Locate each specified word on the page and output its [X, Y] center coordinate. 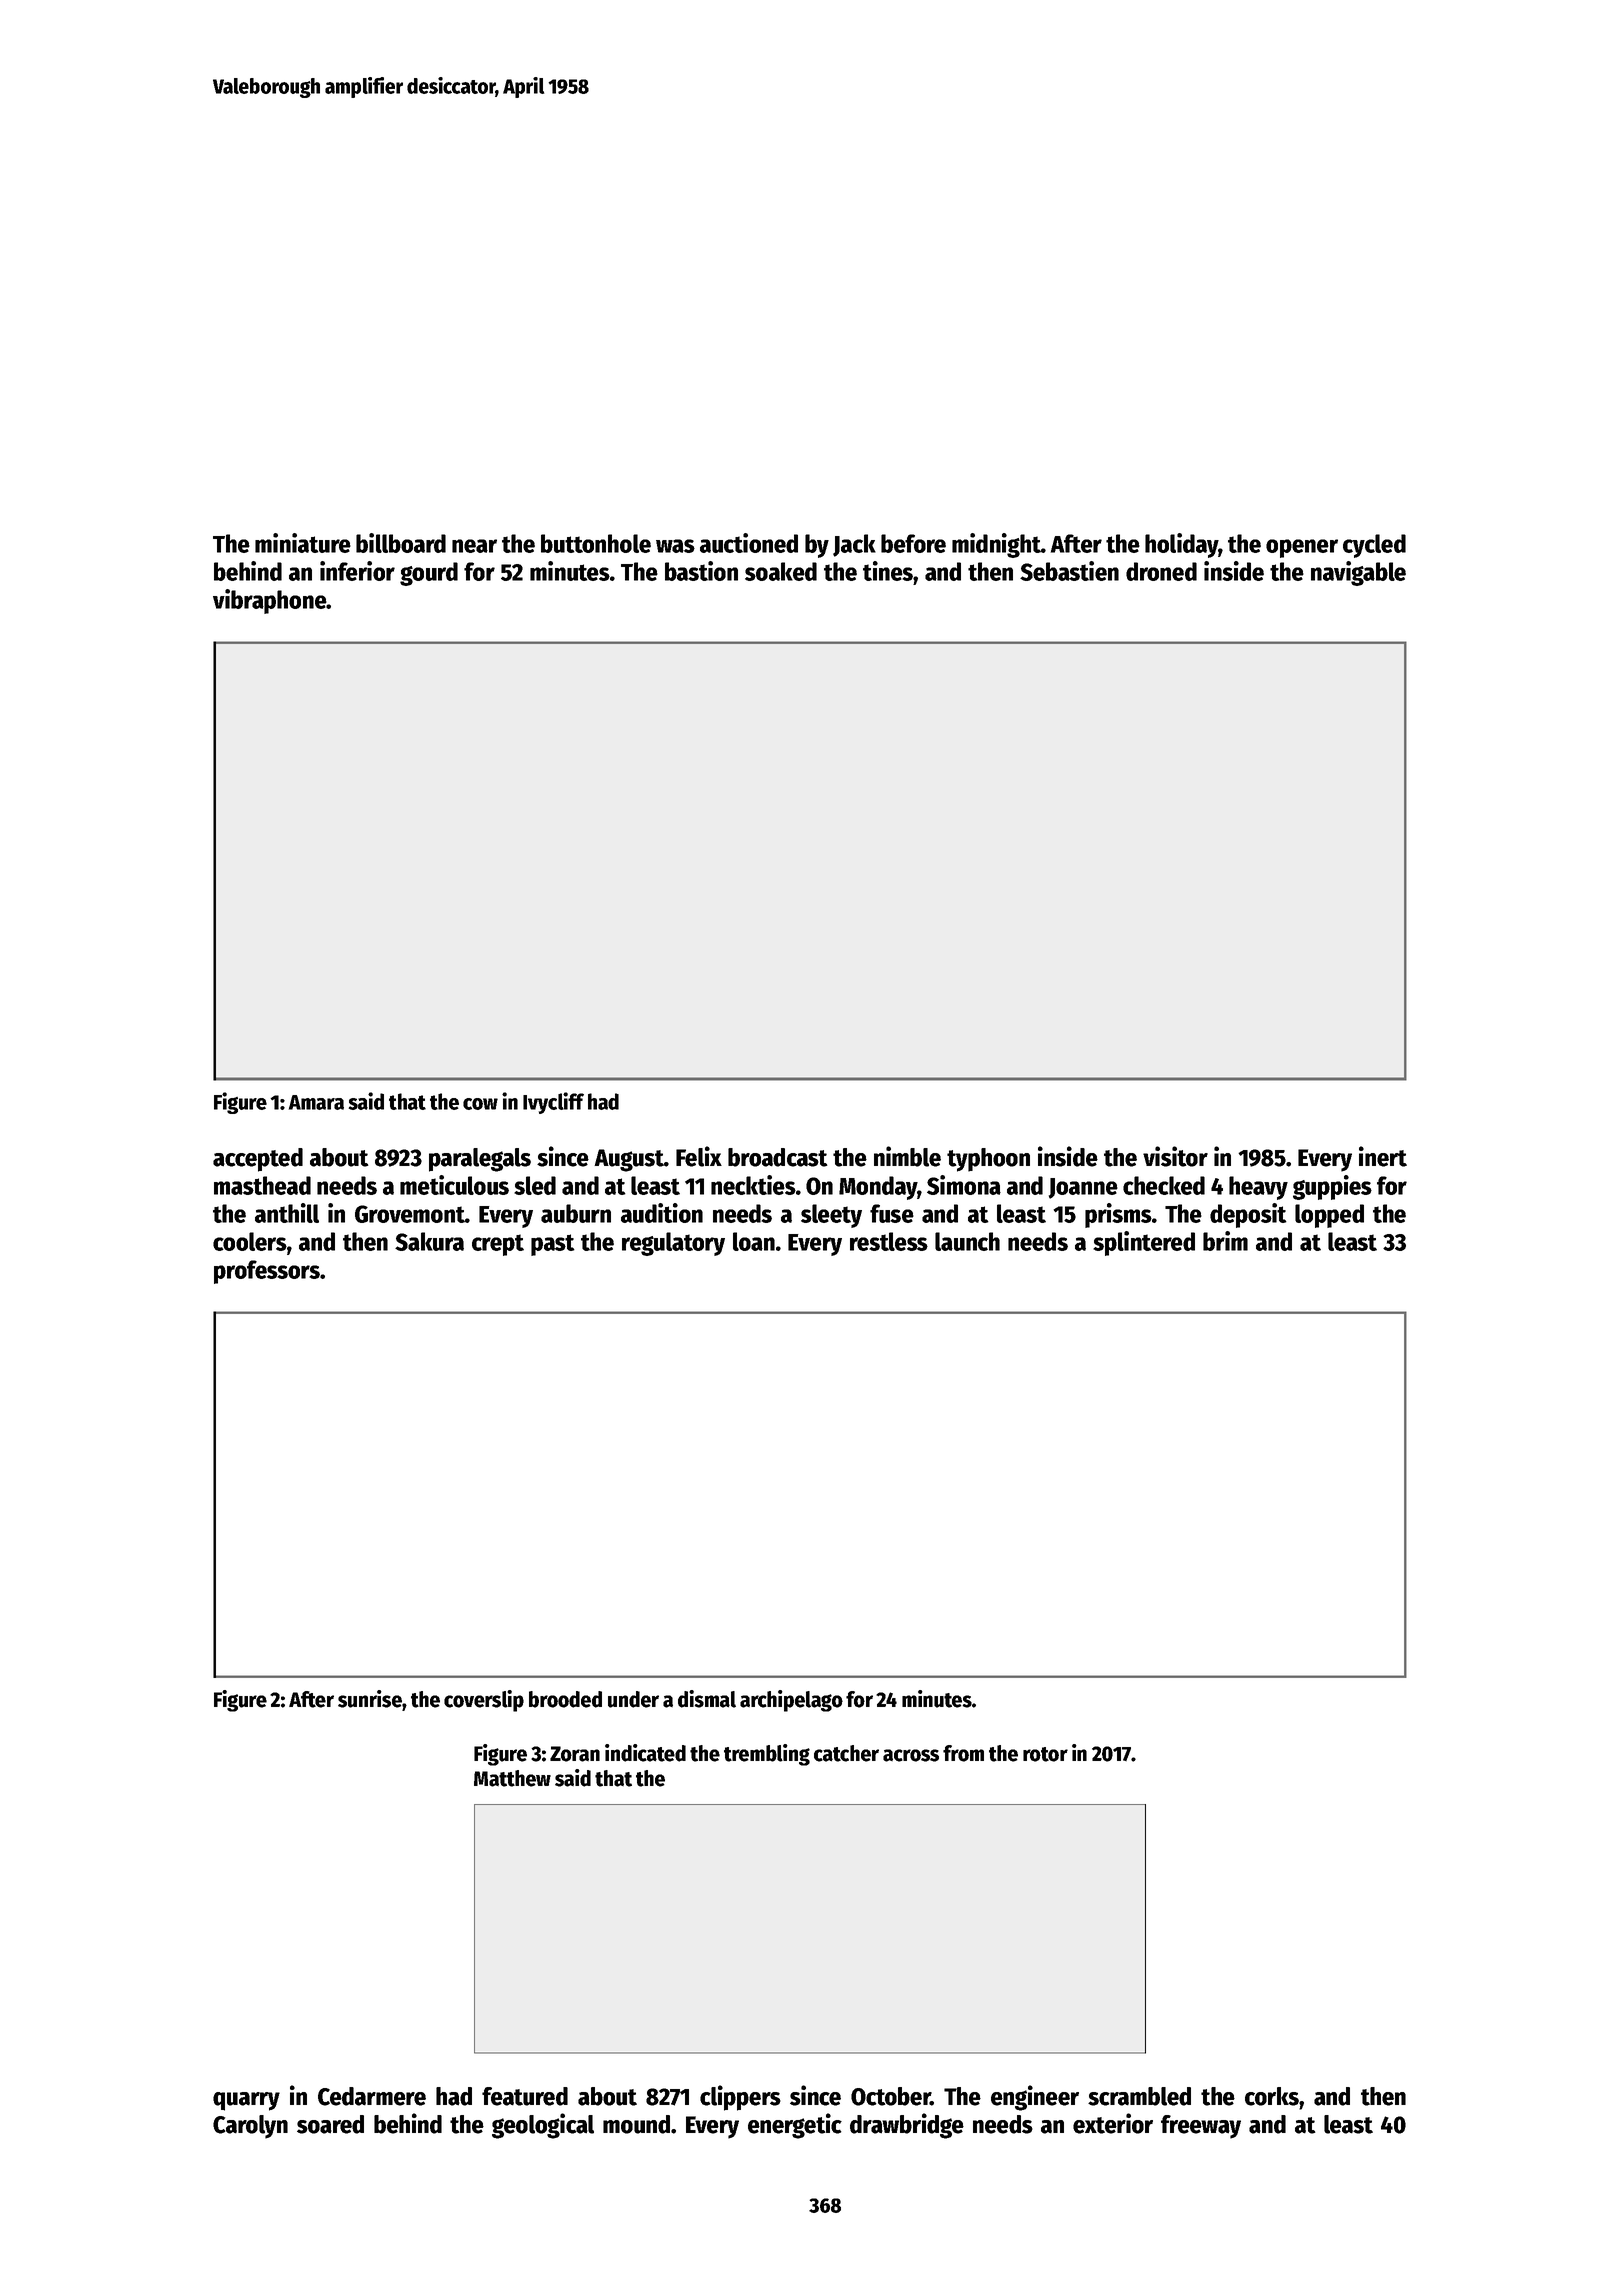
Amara [316, 1102]
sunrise [370, 1699]
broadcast [778, 1157]
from [963, 1753]
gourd [429, 574]
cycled [1374, 546]
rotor [1045, 1754]
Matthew [512, 1778]
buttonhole [596, 543]
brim [1225, 1241]
